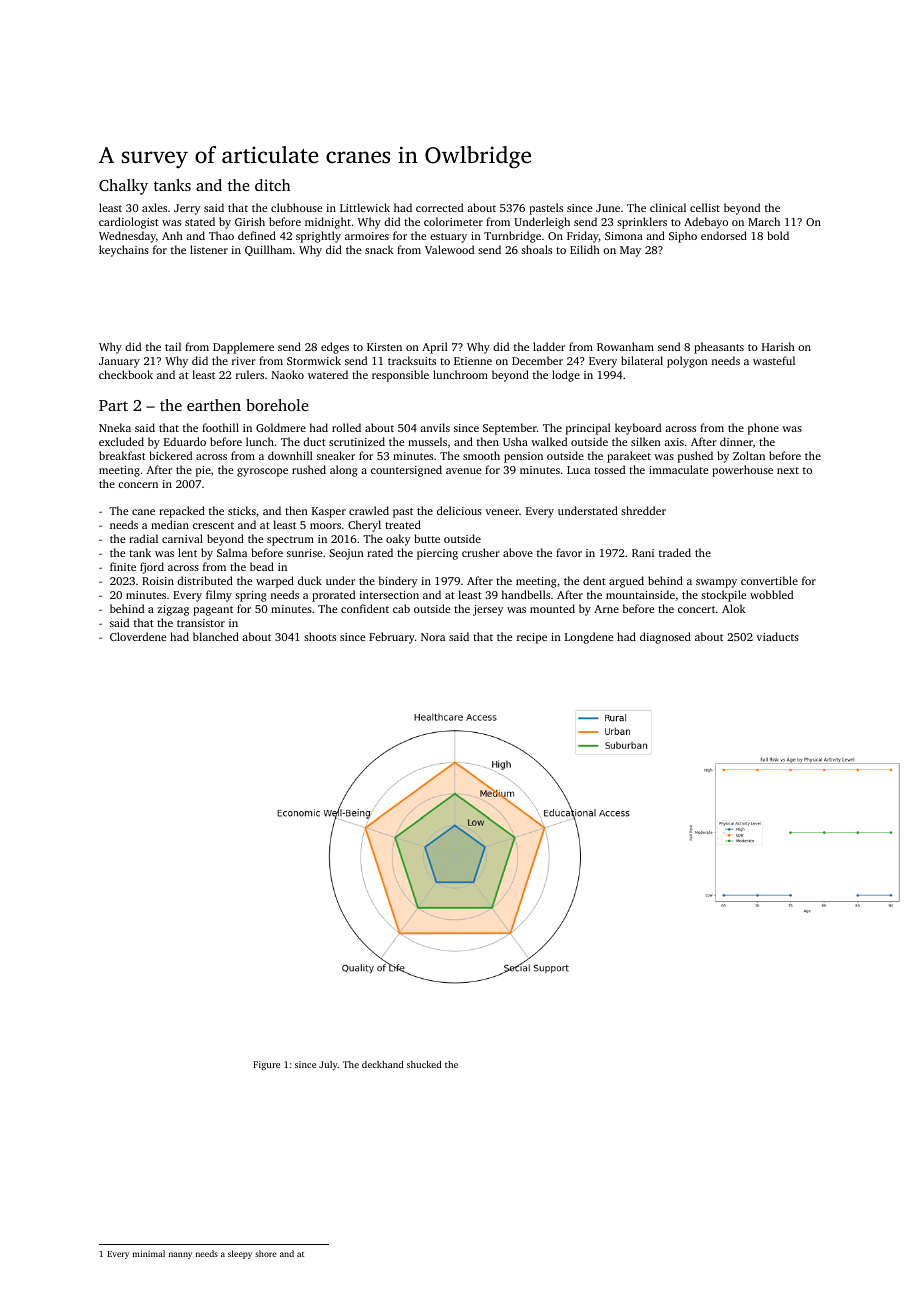 This image has height=1314, width=924. What do you see at coordinates (382, 1064) in the image?
I see `deckhand` at bounding box center [382, 1064].
